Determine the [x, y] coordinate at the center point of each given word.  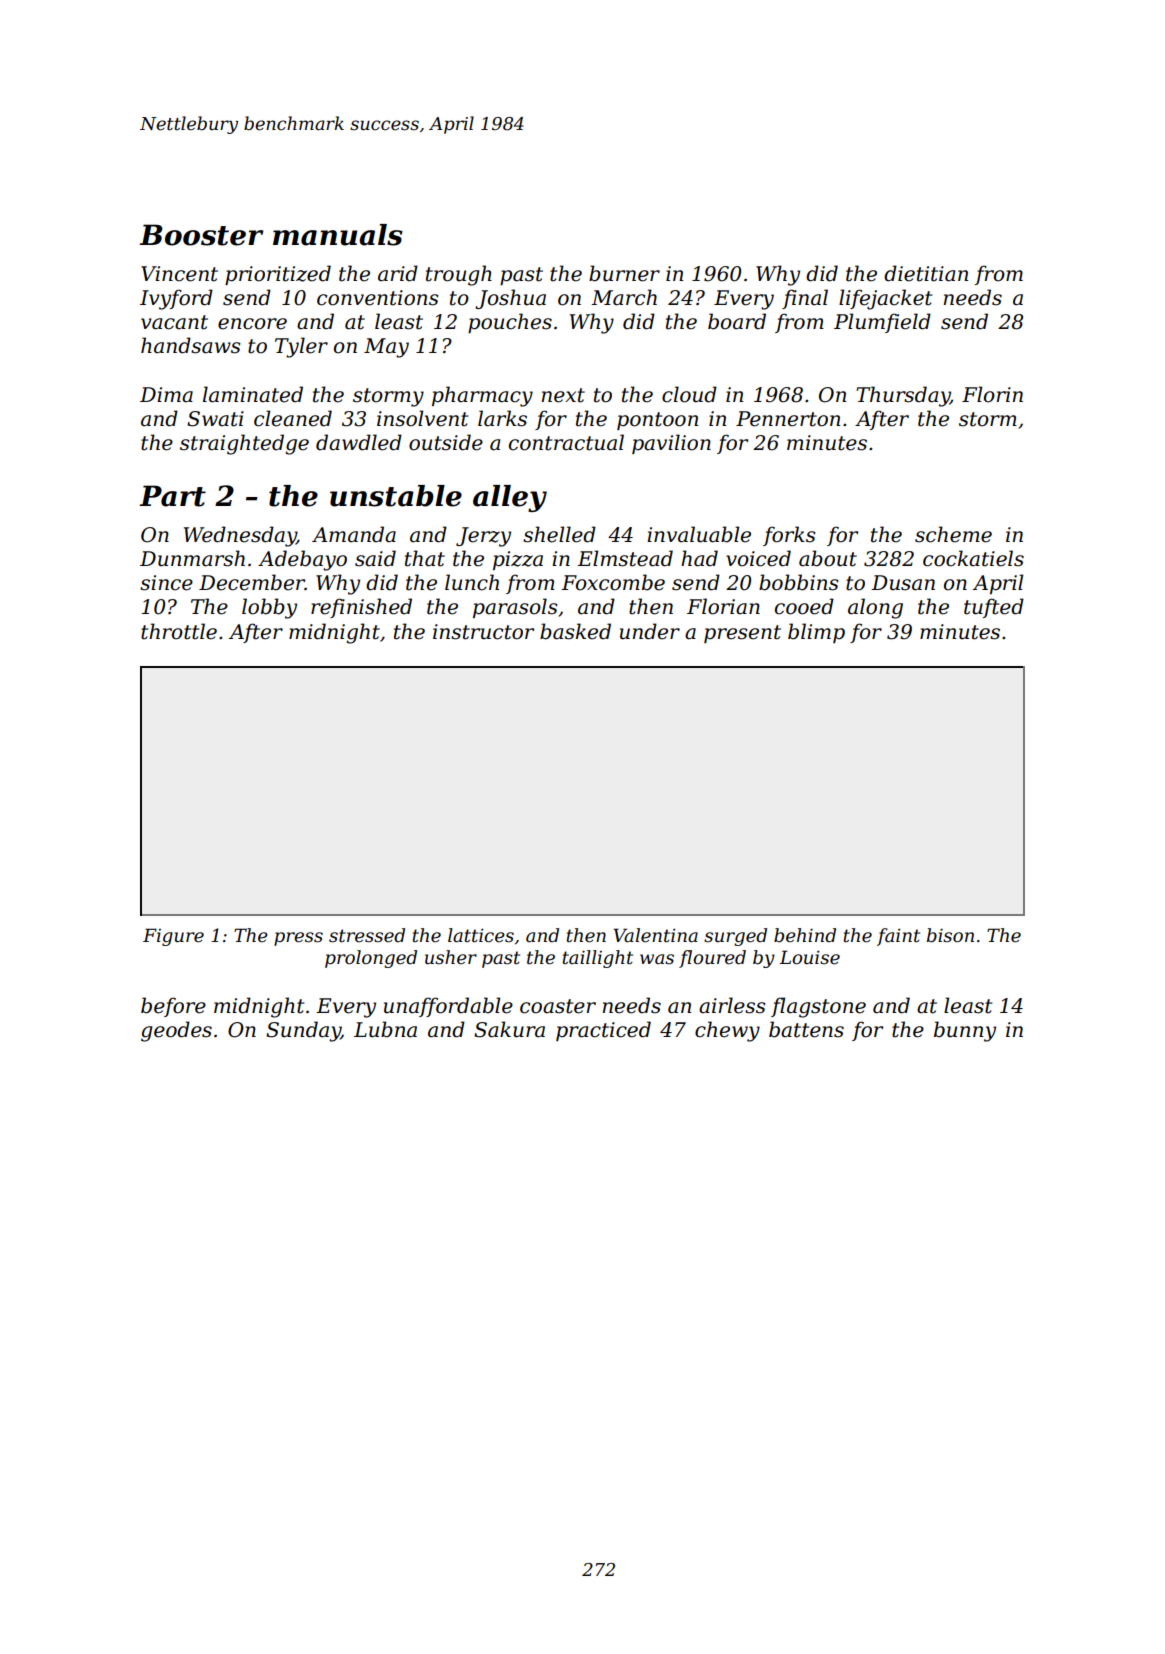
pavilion [671, 444]
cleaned [293, 418]
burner [624, 273]
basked [575, 631]
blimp [816, 633]
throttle [179, 631]
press [298, 939]
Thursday [903, 396]
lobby [269, 608]
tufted [994, 608]
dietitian [926, 273]
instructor [483, 632]
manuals [338, 235]
